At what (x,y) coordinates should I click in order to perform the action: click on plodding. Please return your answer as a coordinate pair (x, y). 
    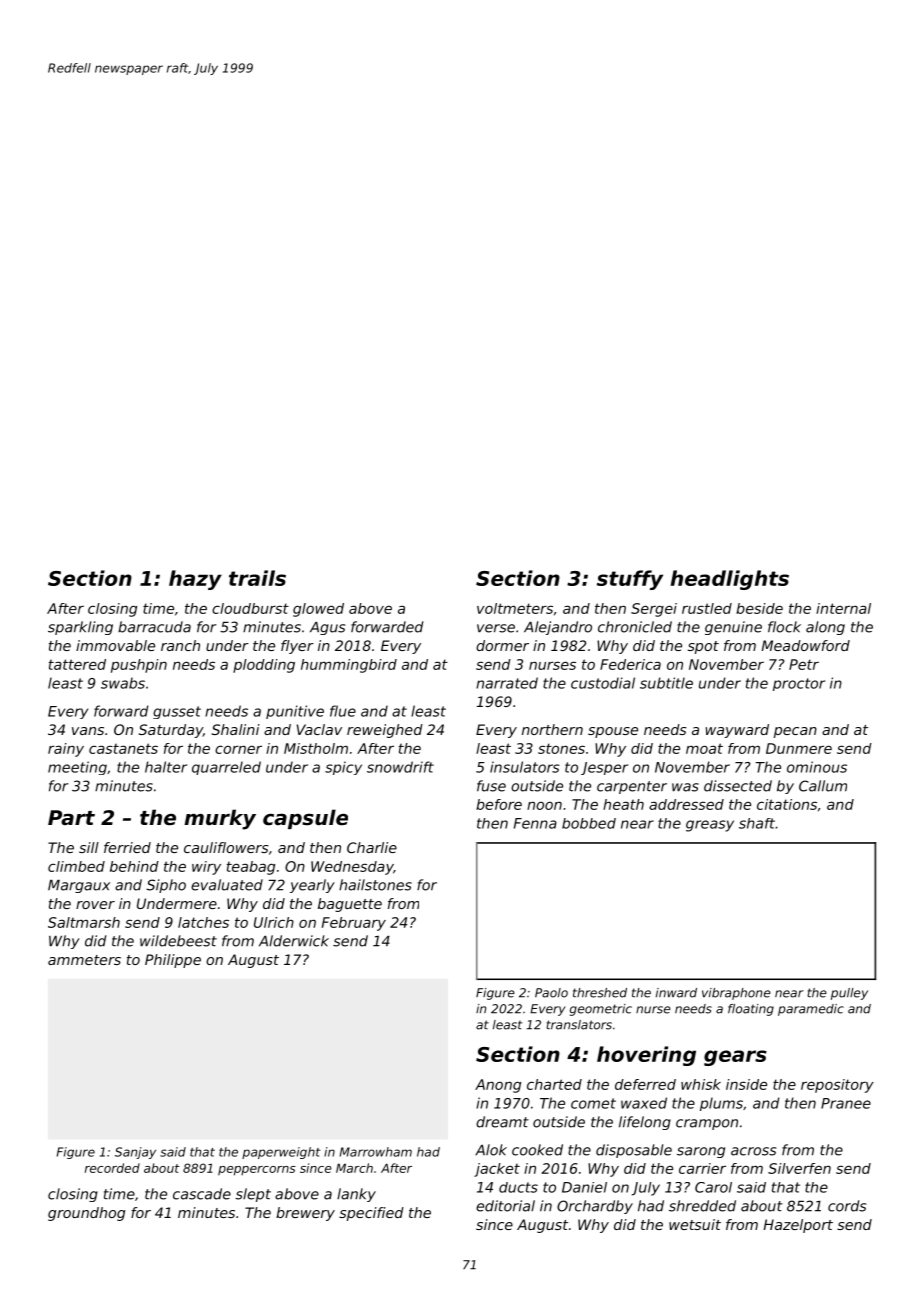
    Looking at the image, I should click on (264, 666).
